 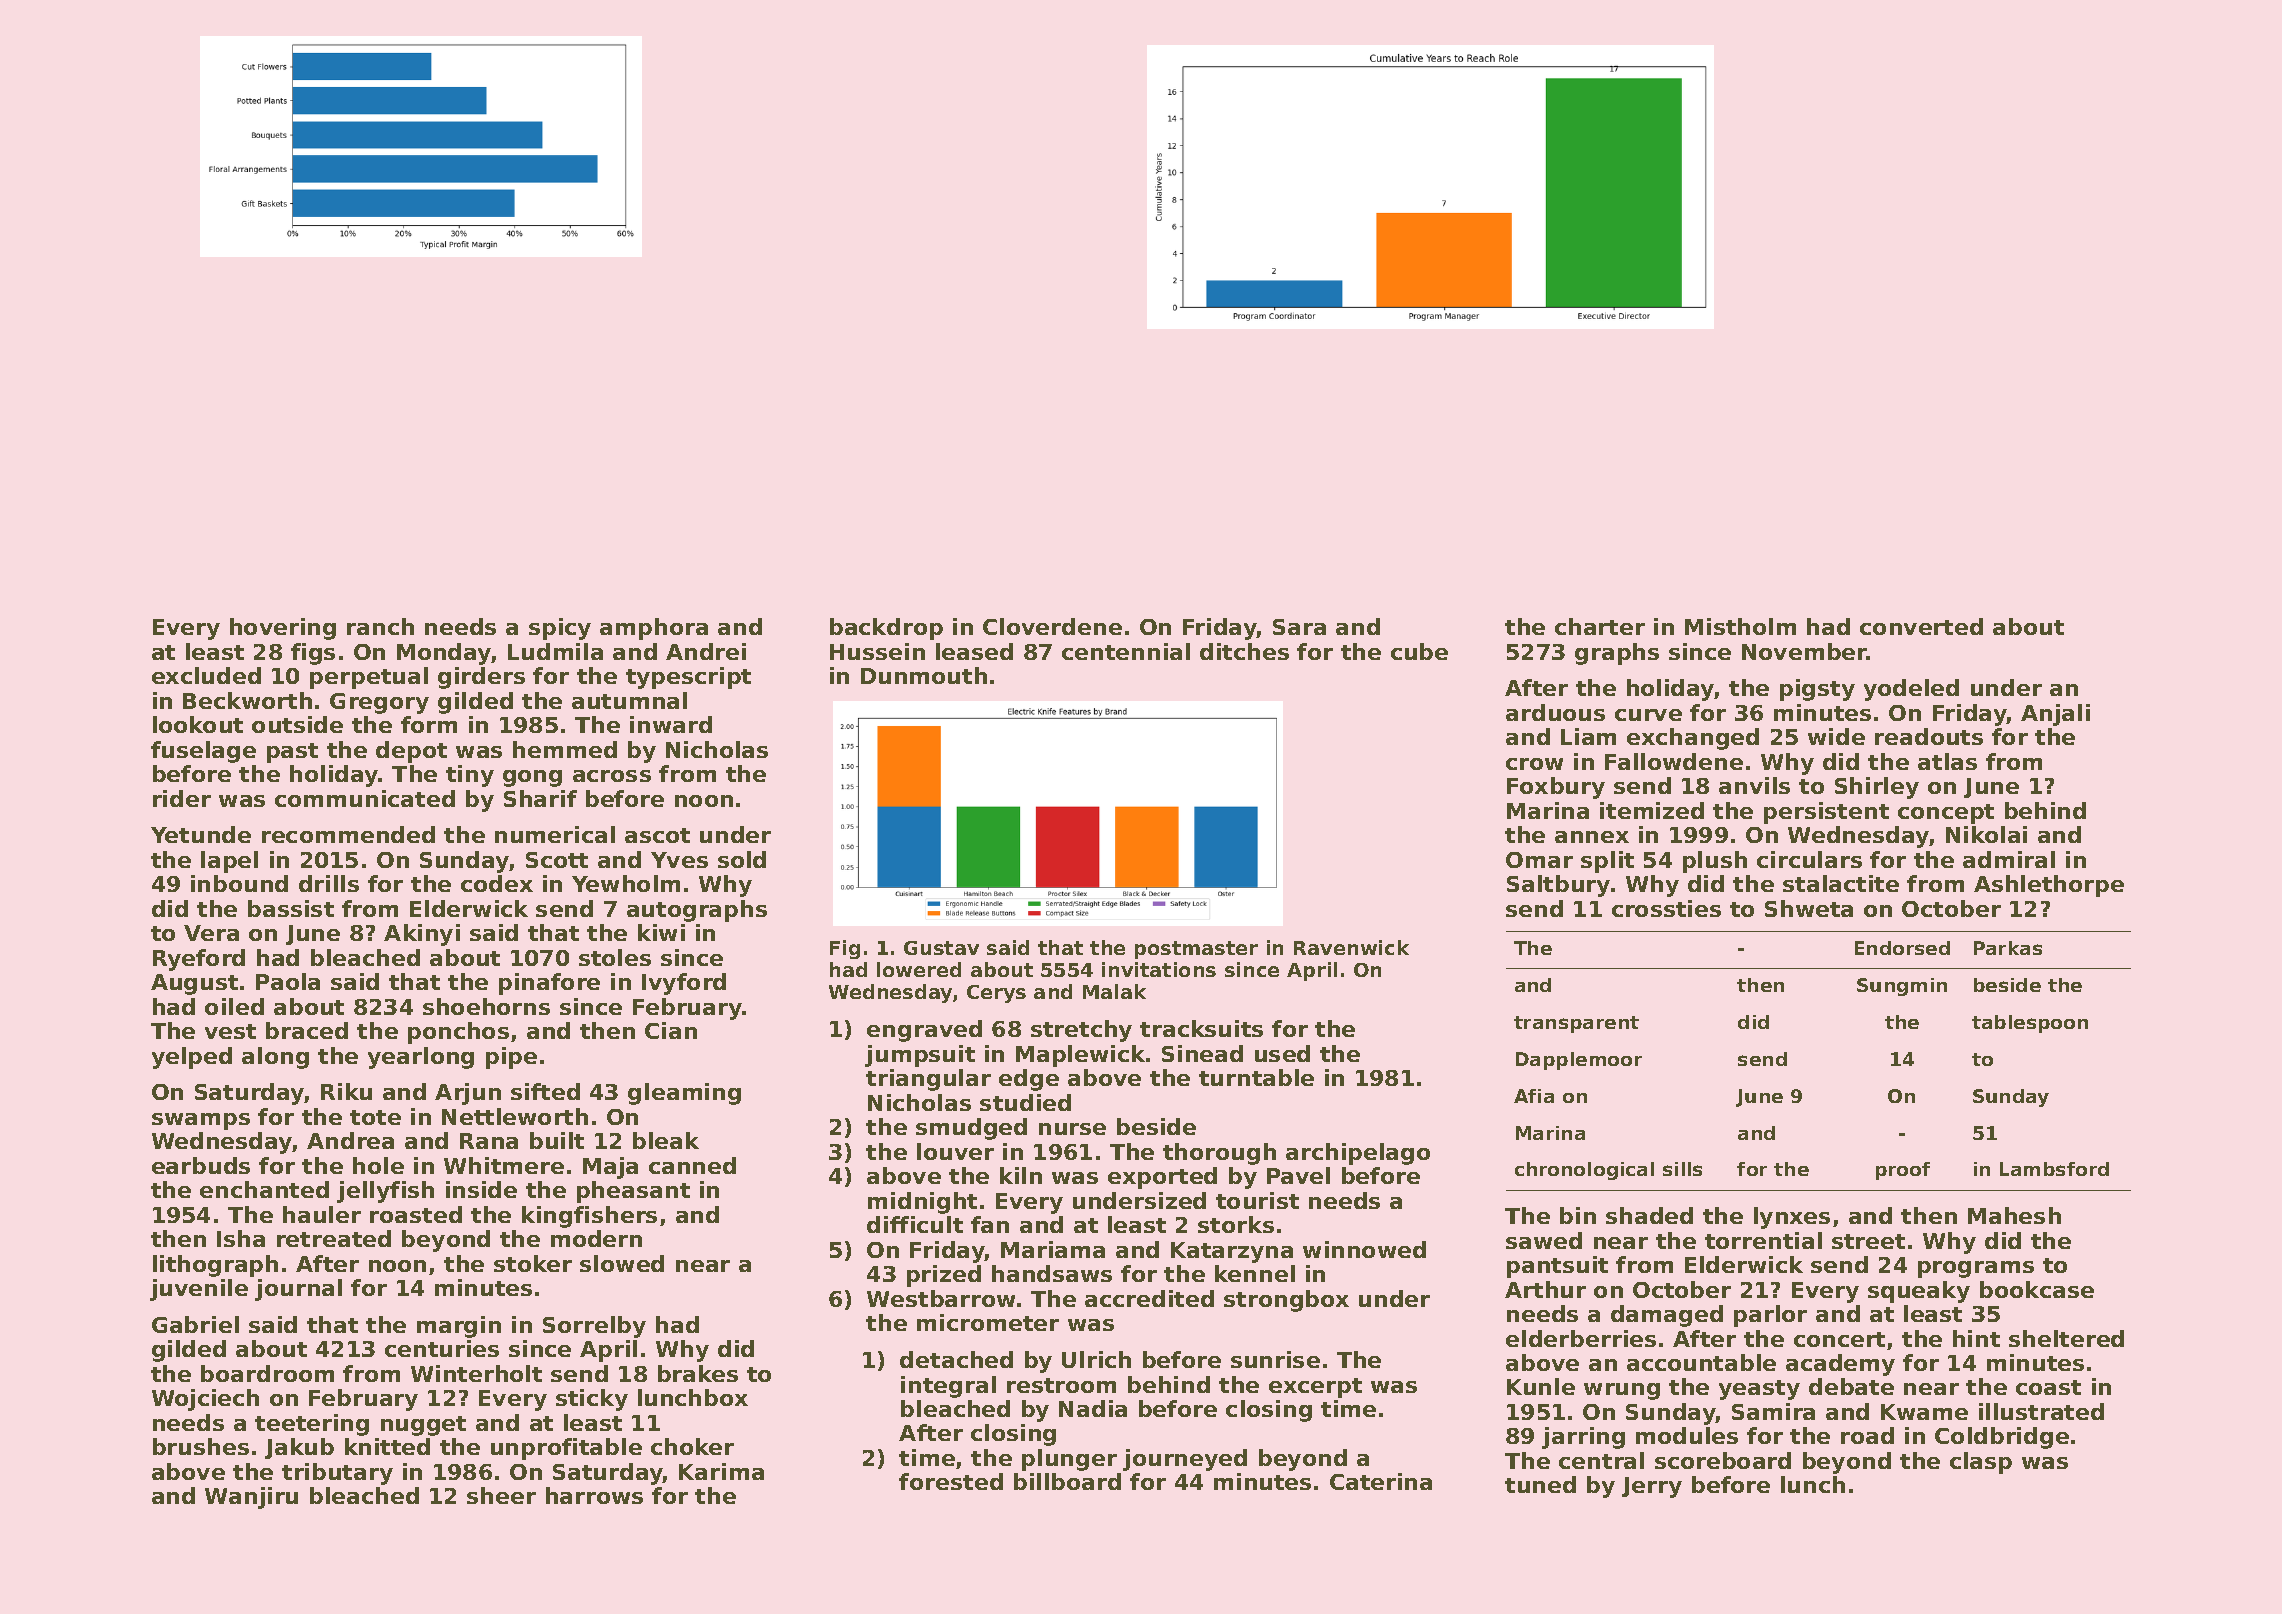 I want to click on concert, so click(x=1839, y=1339).
